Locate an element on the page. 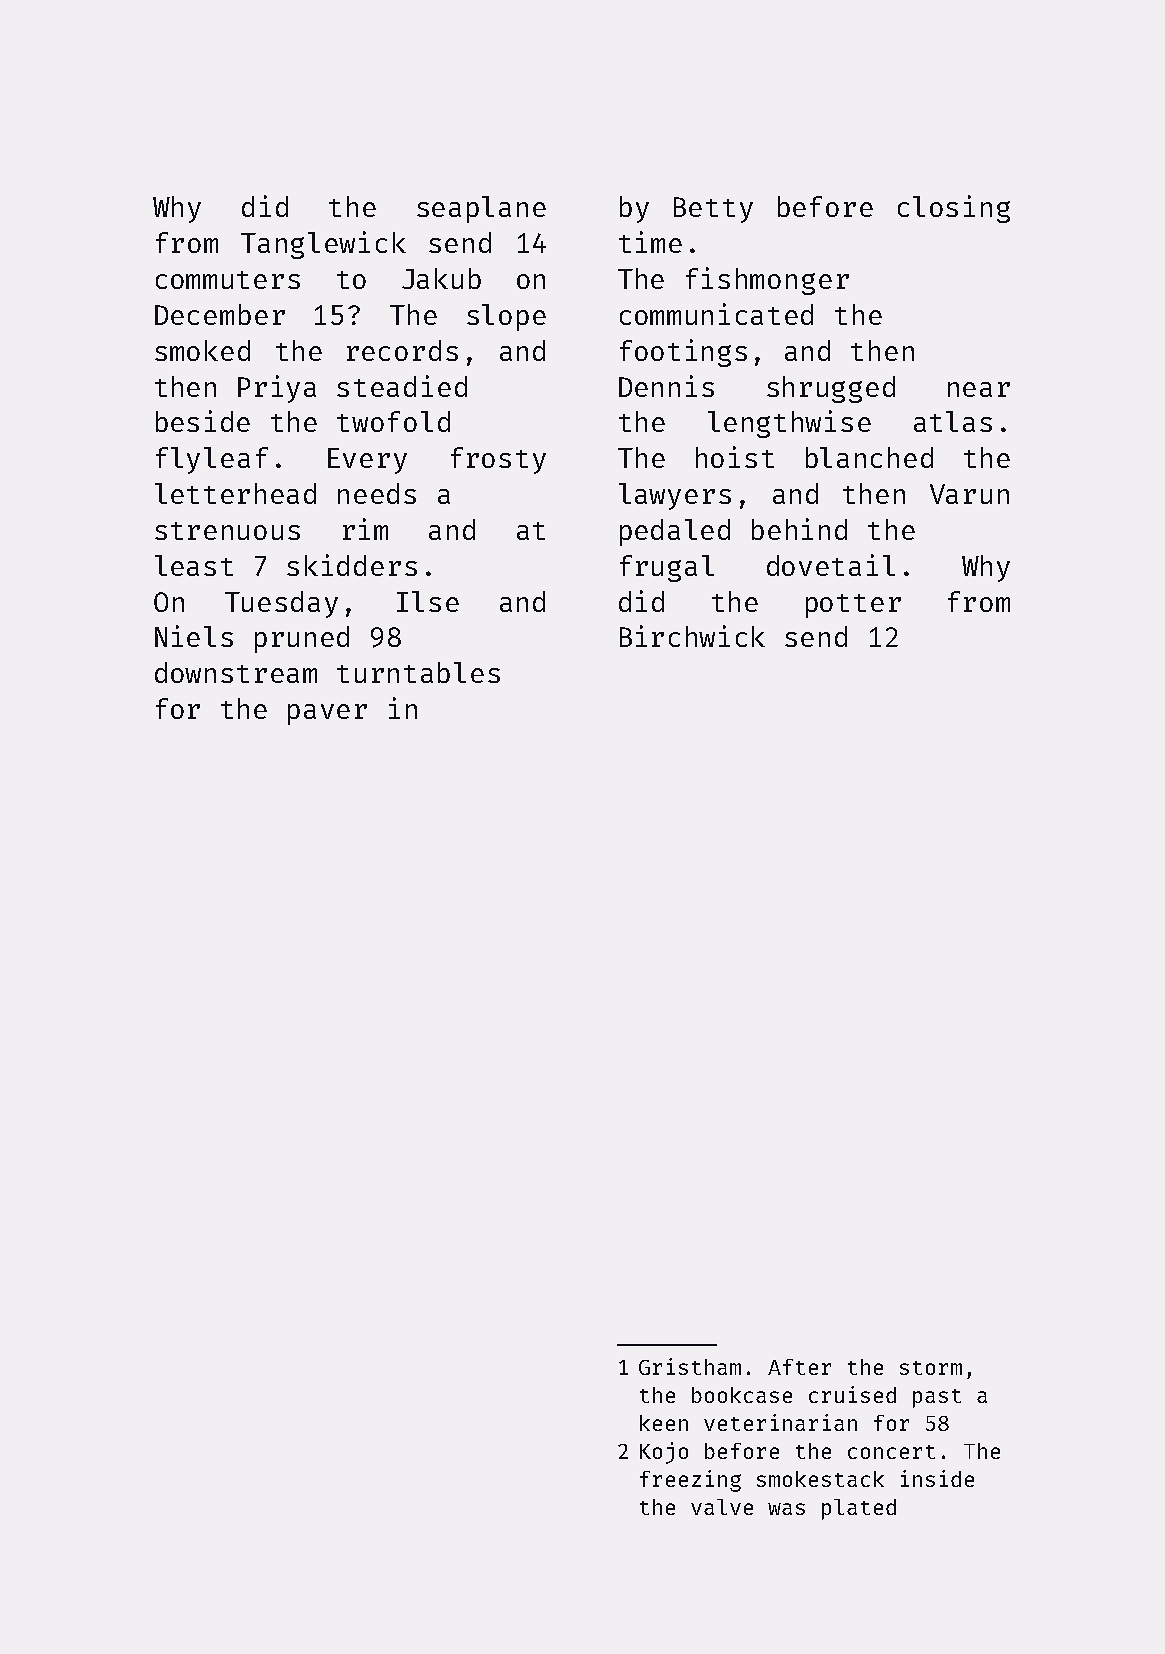 This page has height=1654, width=1165. valve is located at coordinates (722, 1507).
